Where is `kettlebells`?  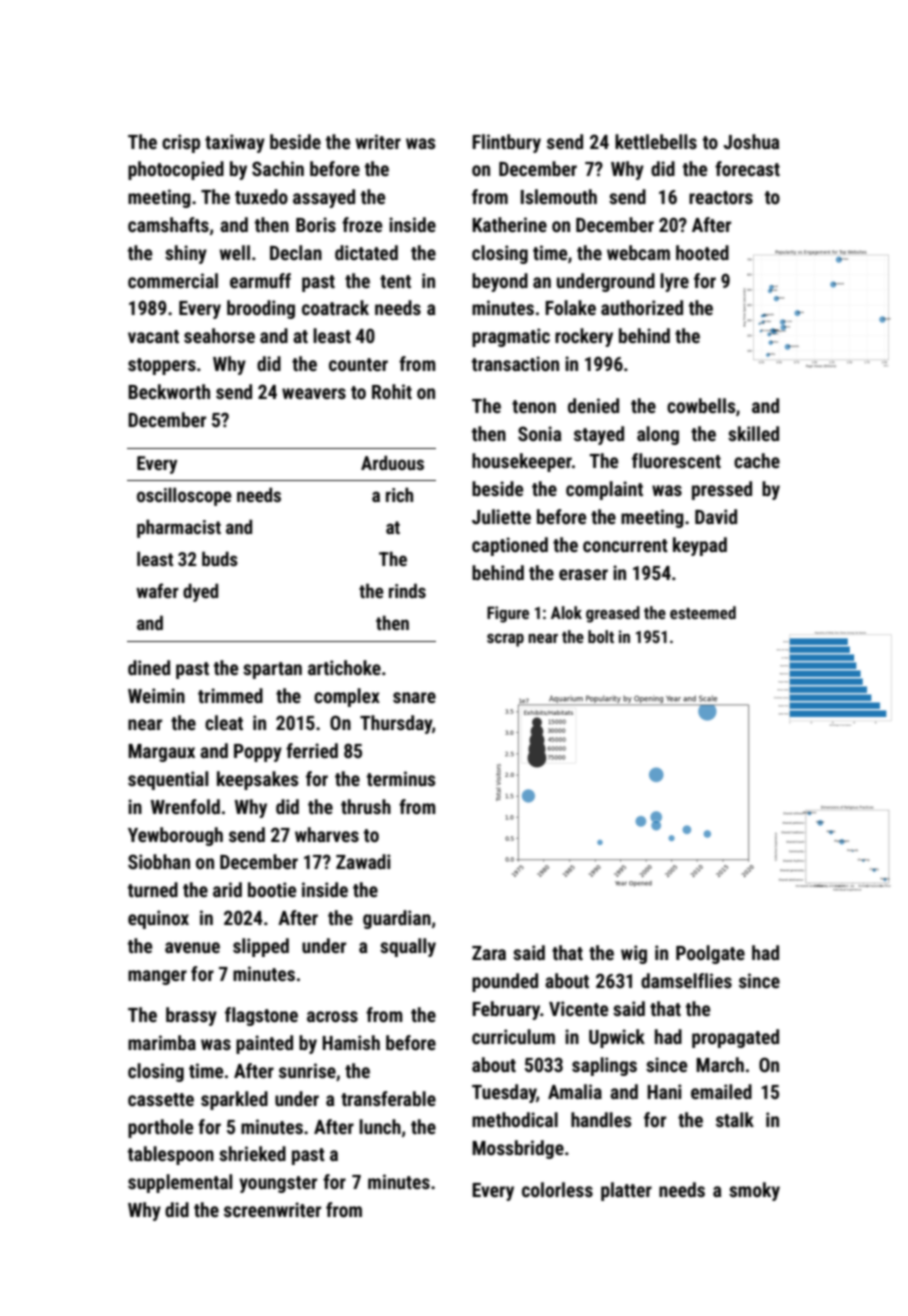 kettlebells is located at coordinates (656, 141).
